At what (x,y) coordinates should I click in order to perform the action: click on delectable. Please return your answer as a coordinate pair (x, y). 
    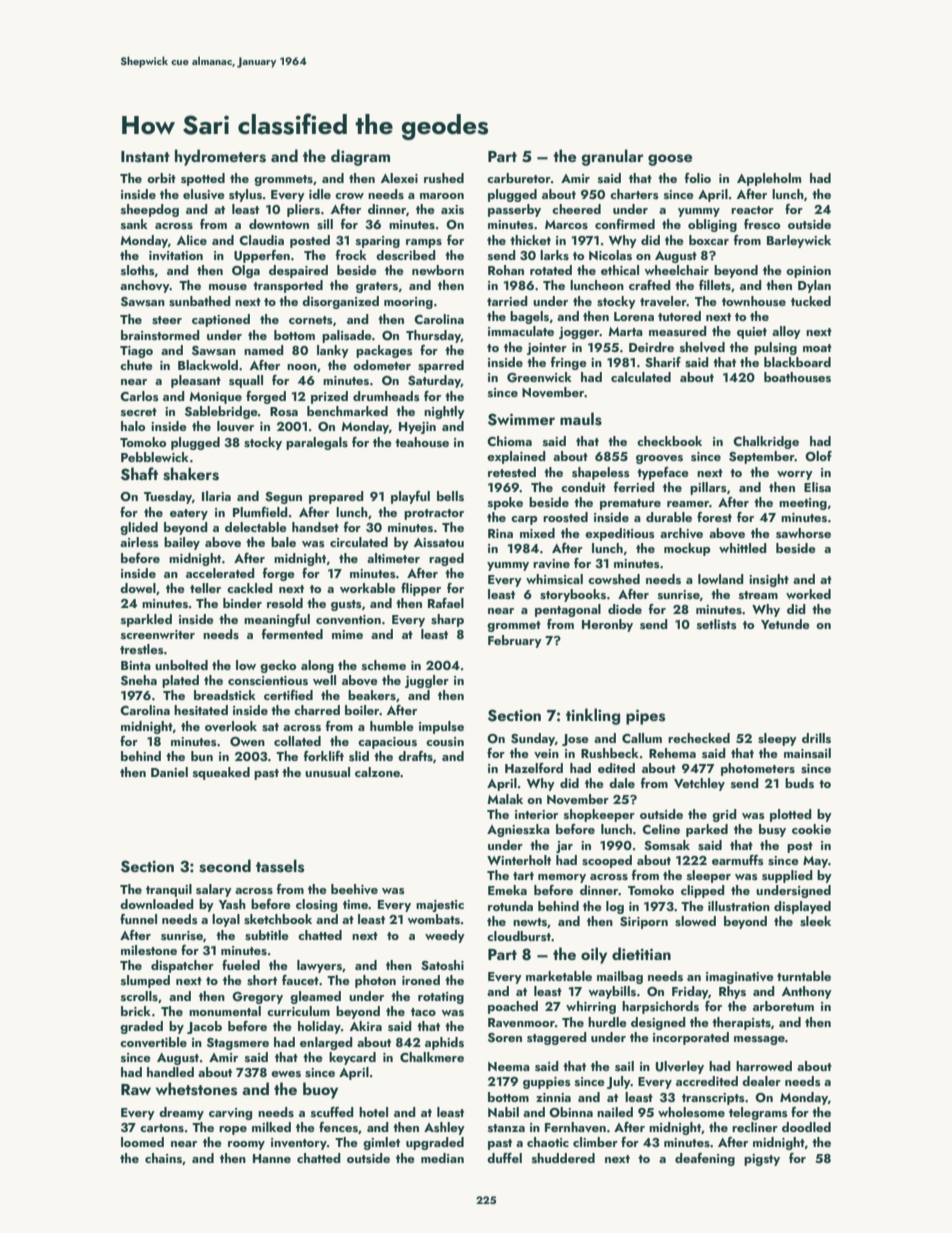
    Looking at the image, I should click on (256, 527).
